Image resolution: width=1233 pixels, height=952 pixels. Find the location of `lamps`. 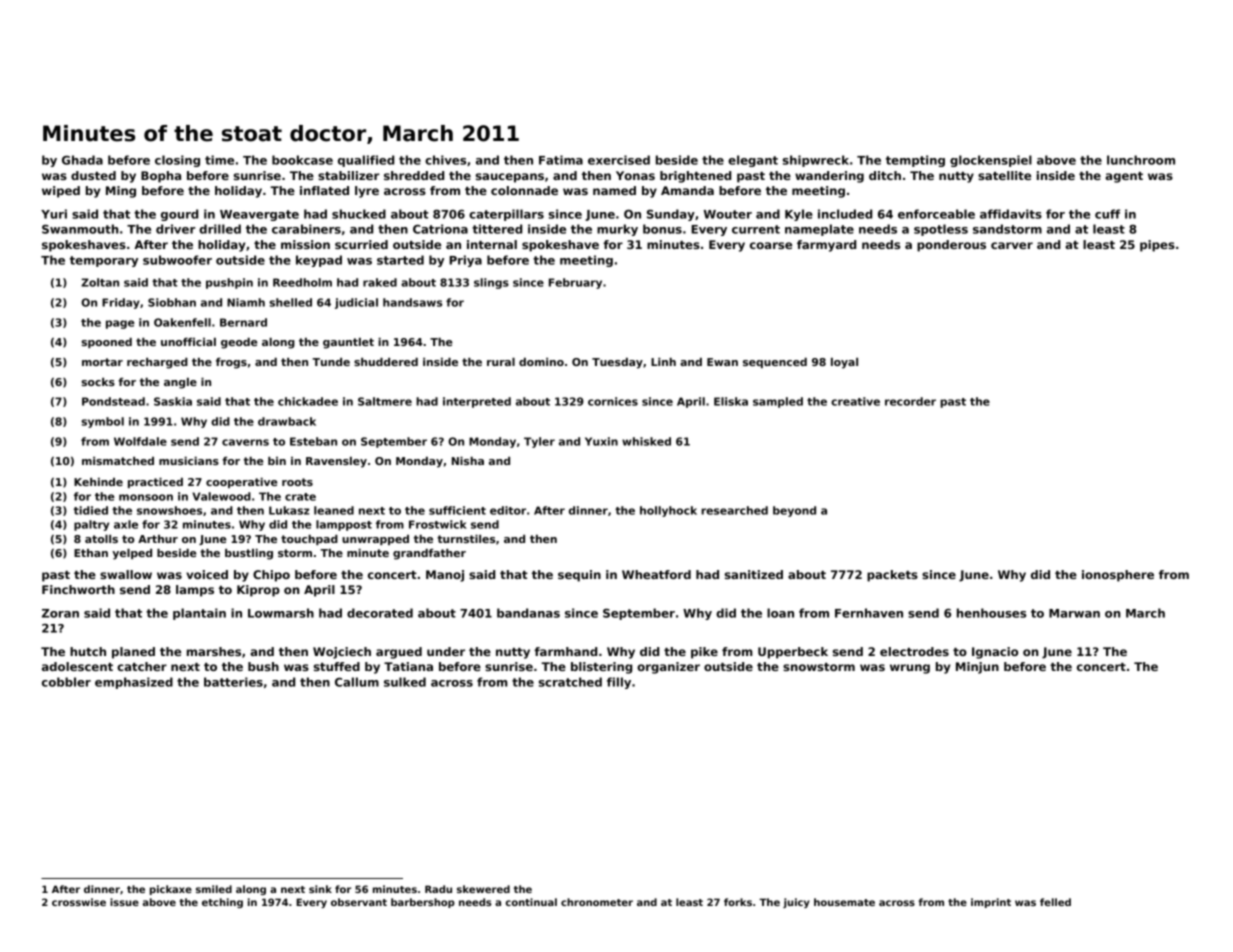

lamps is located at coordinates (195, 591).
